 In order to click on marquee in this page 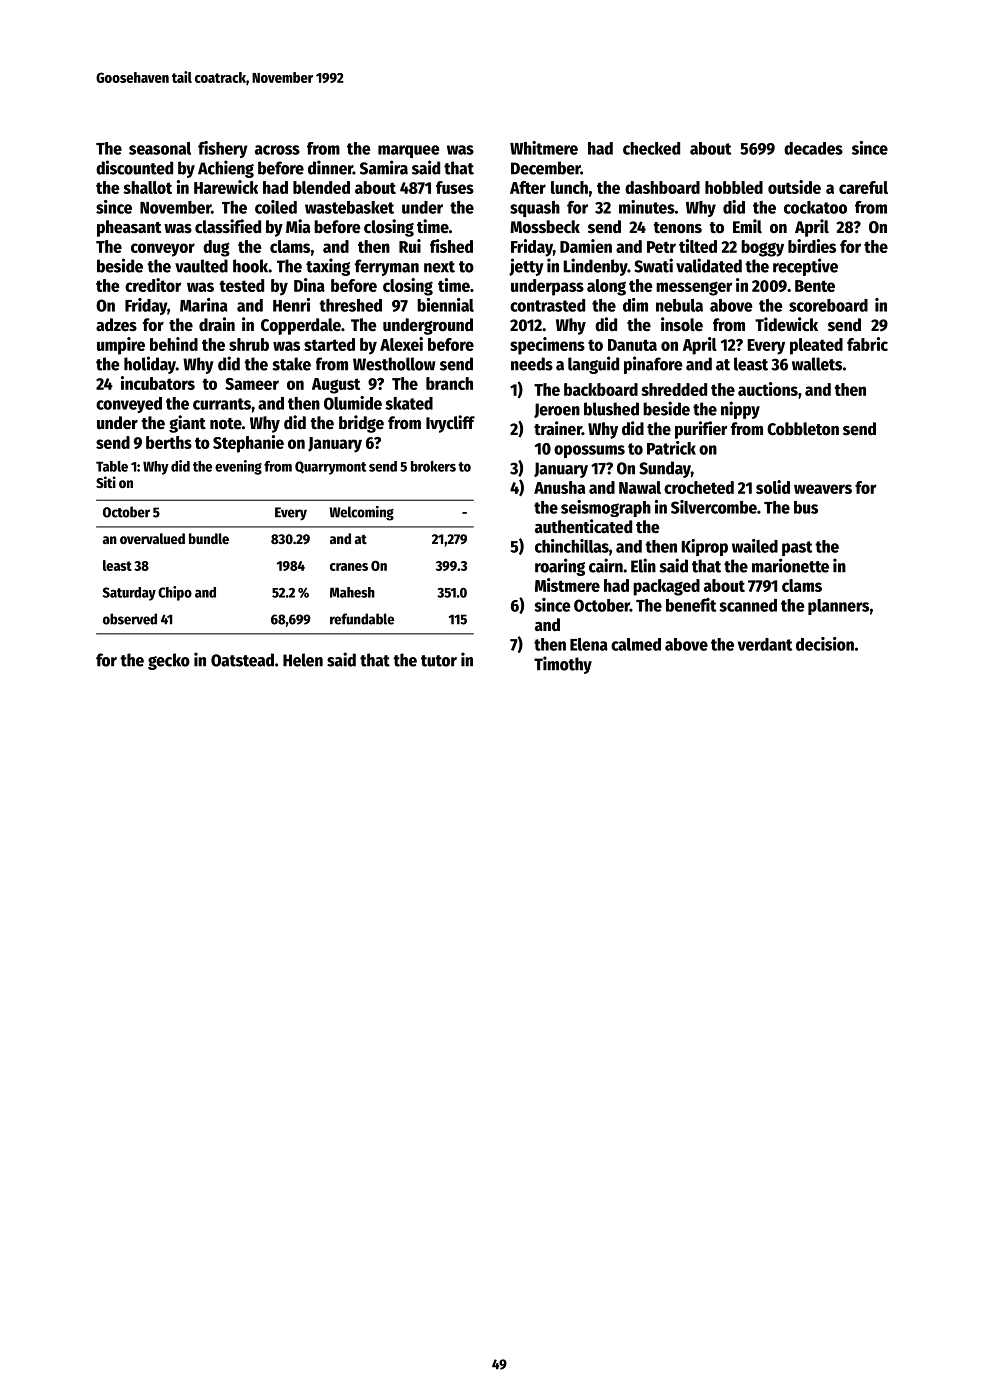, I will do `click(409, 151)`.
